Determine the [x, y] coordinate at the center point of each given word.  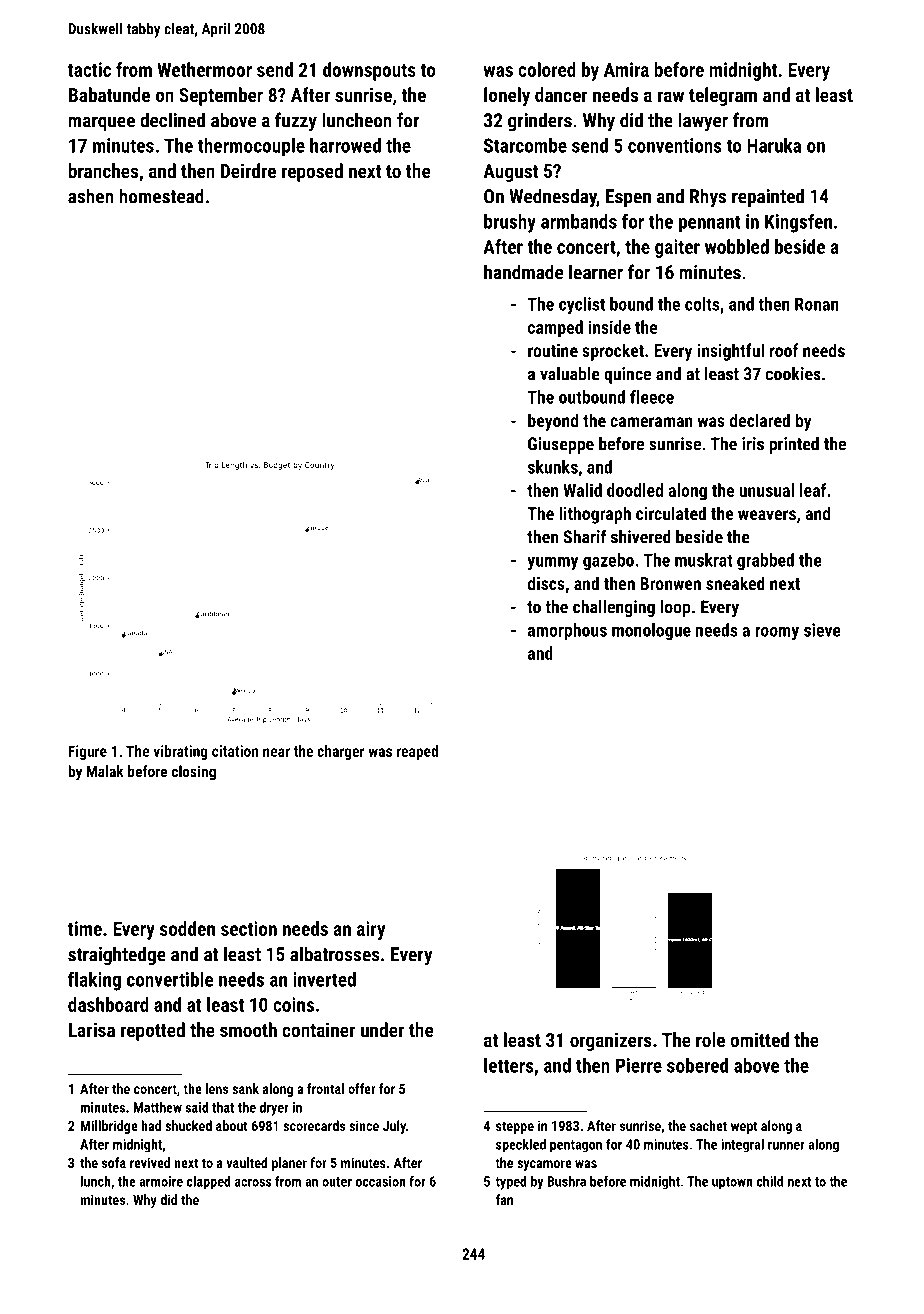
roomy [777, 634]
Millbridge [109, 1127]
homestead [161, 196]
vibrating [180, 752]
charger [341, 752]
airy [371, 930]
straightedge [117, 956]
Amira [626, 69]
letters [509, 1065]
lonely [507, 96]
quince [627, 375]
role [710, 1039]
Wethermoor [204, 69]
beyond [553, 422]
